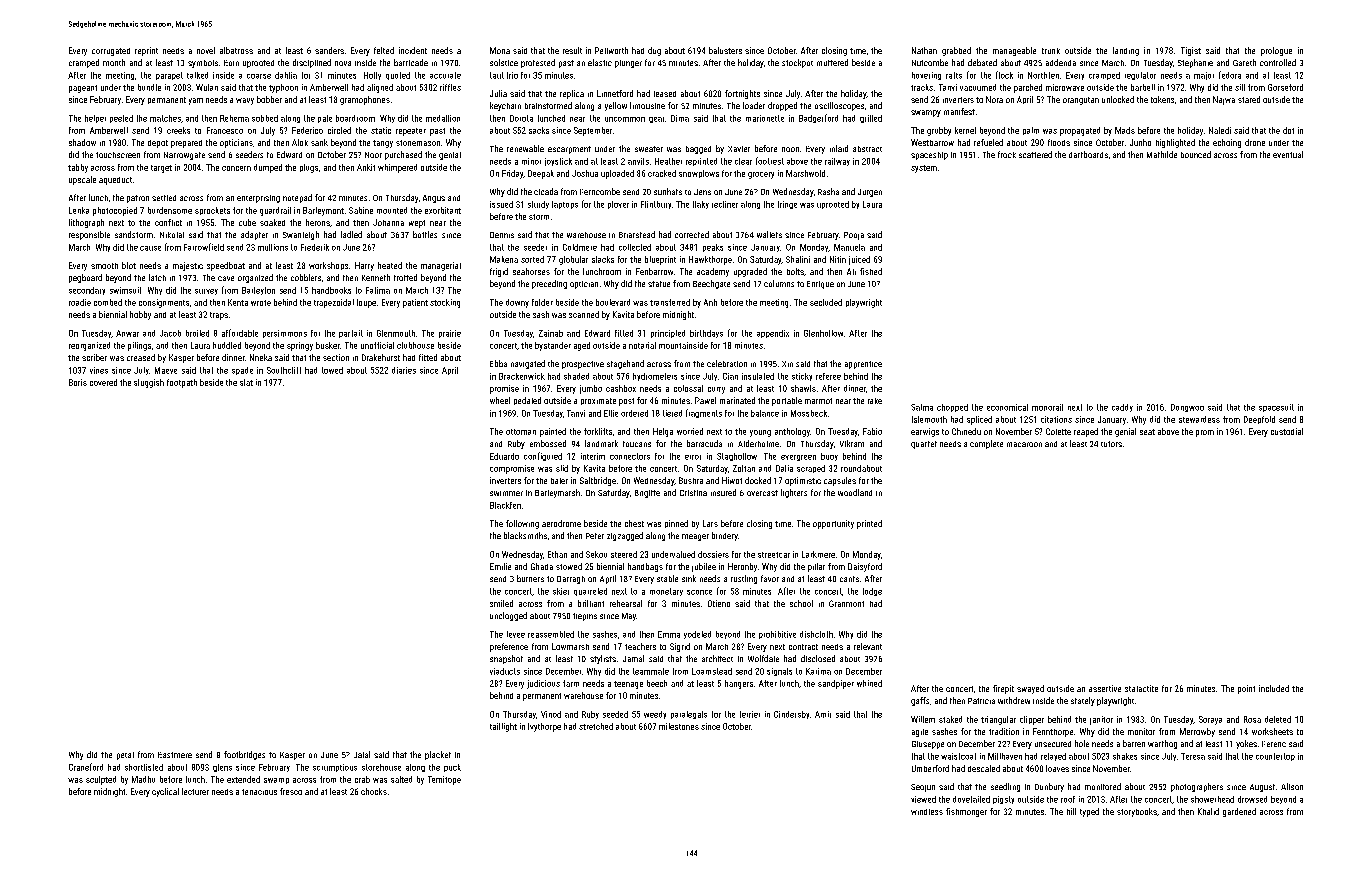 The width and height of the screenshot is (1372, 887). What do you see at coordinates (127, 333) in the screenshot?
I see `Anwar` at bounding box center [127, 333].
